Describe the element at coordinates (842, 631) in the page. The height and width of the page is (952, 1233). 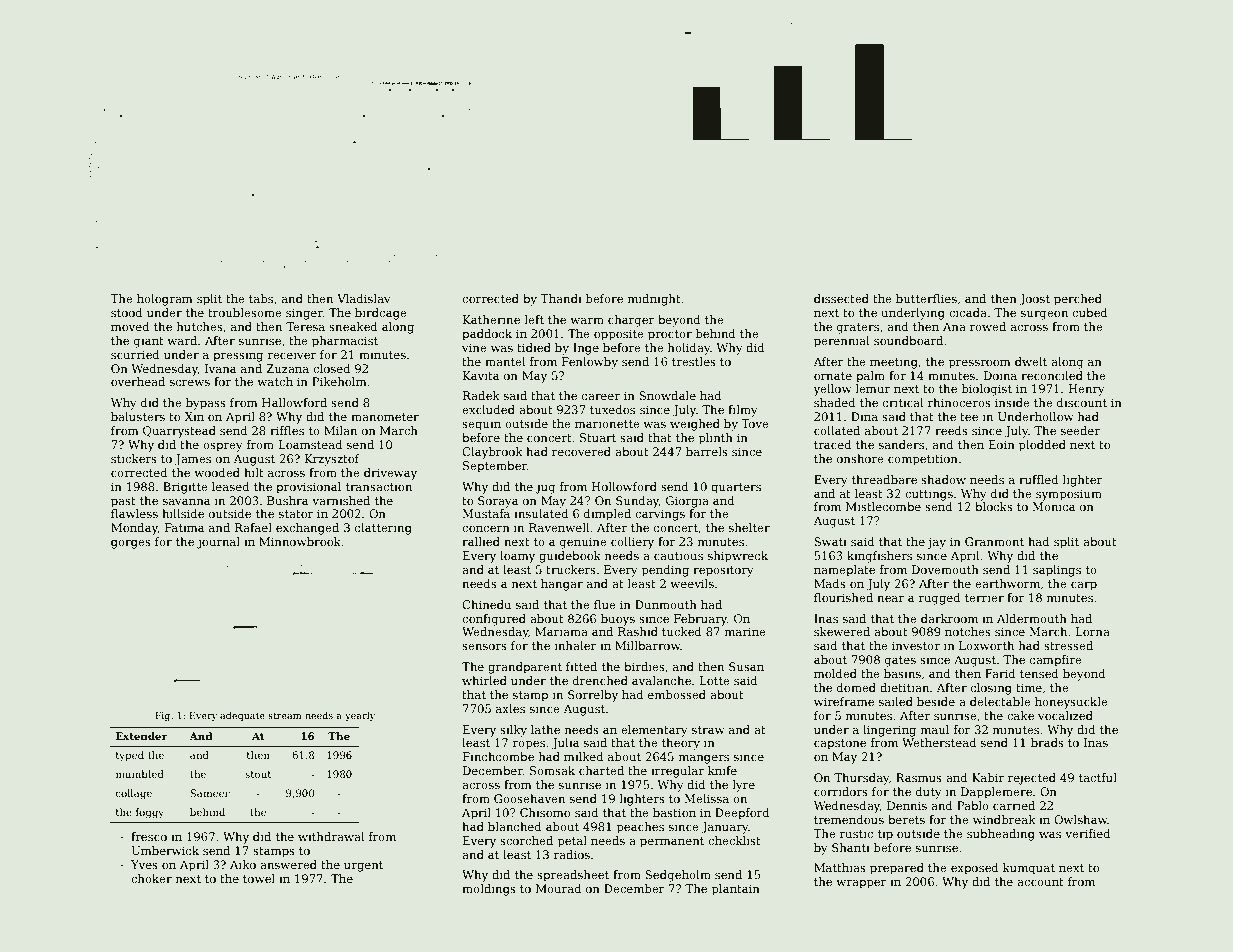
I see `skewered` at that location.
